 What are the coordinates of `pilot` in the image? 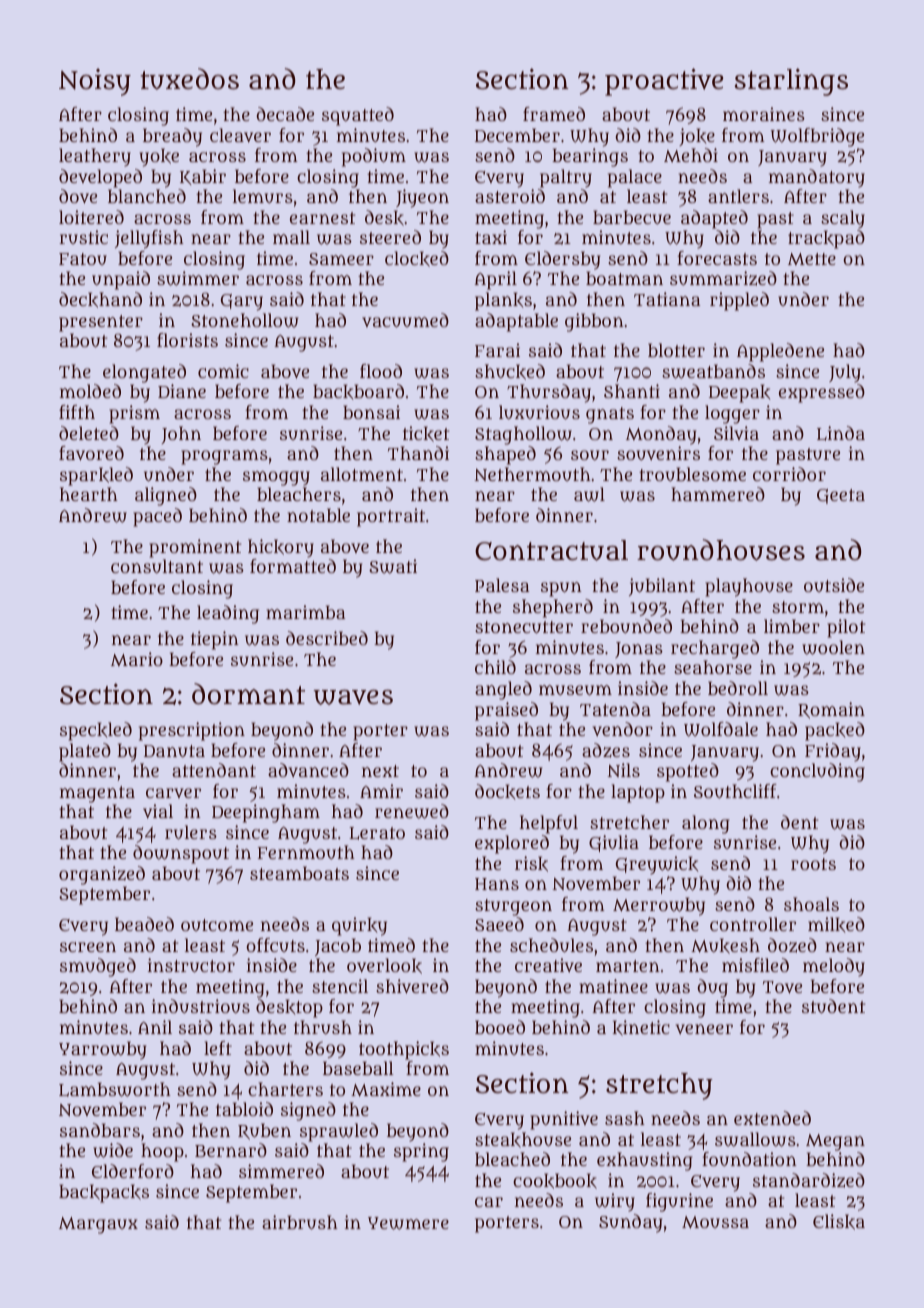 It's located at (846, 628).
